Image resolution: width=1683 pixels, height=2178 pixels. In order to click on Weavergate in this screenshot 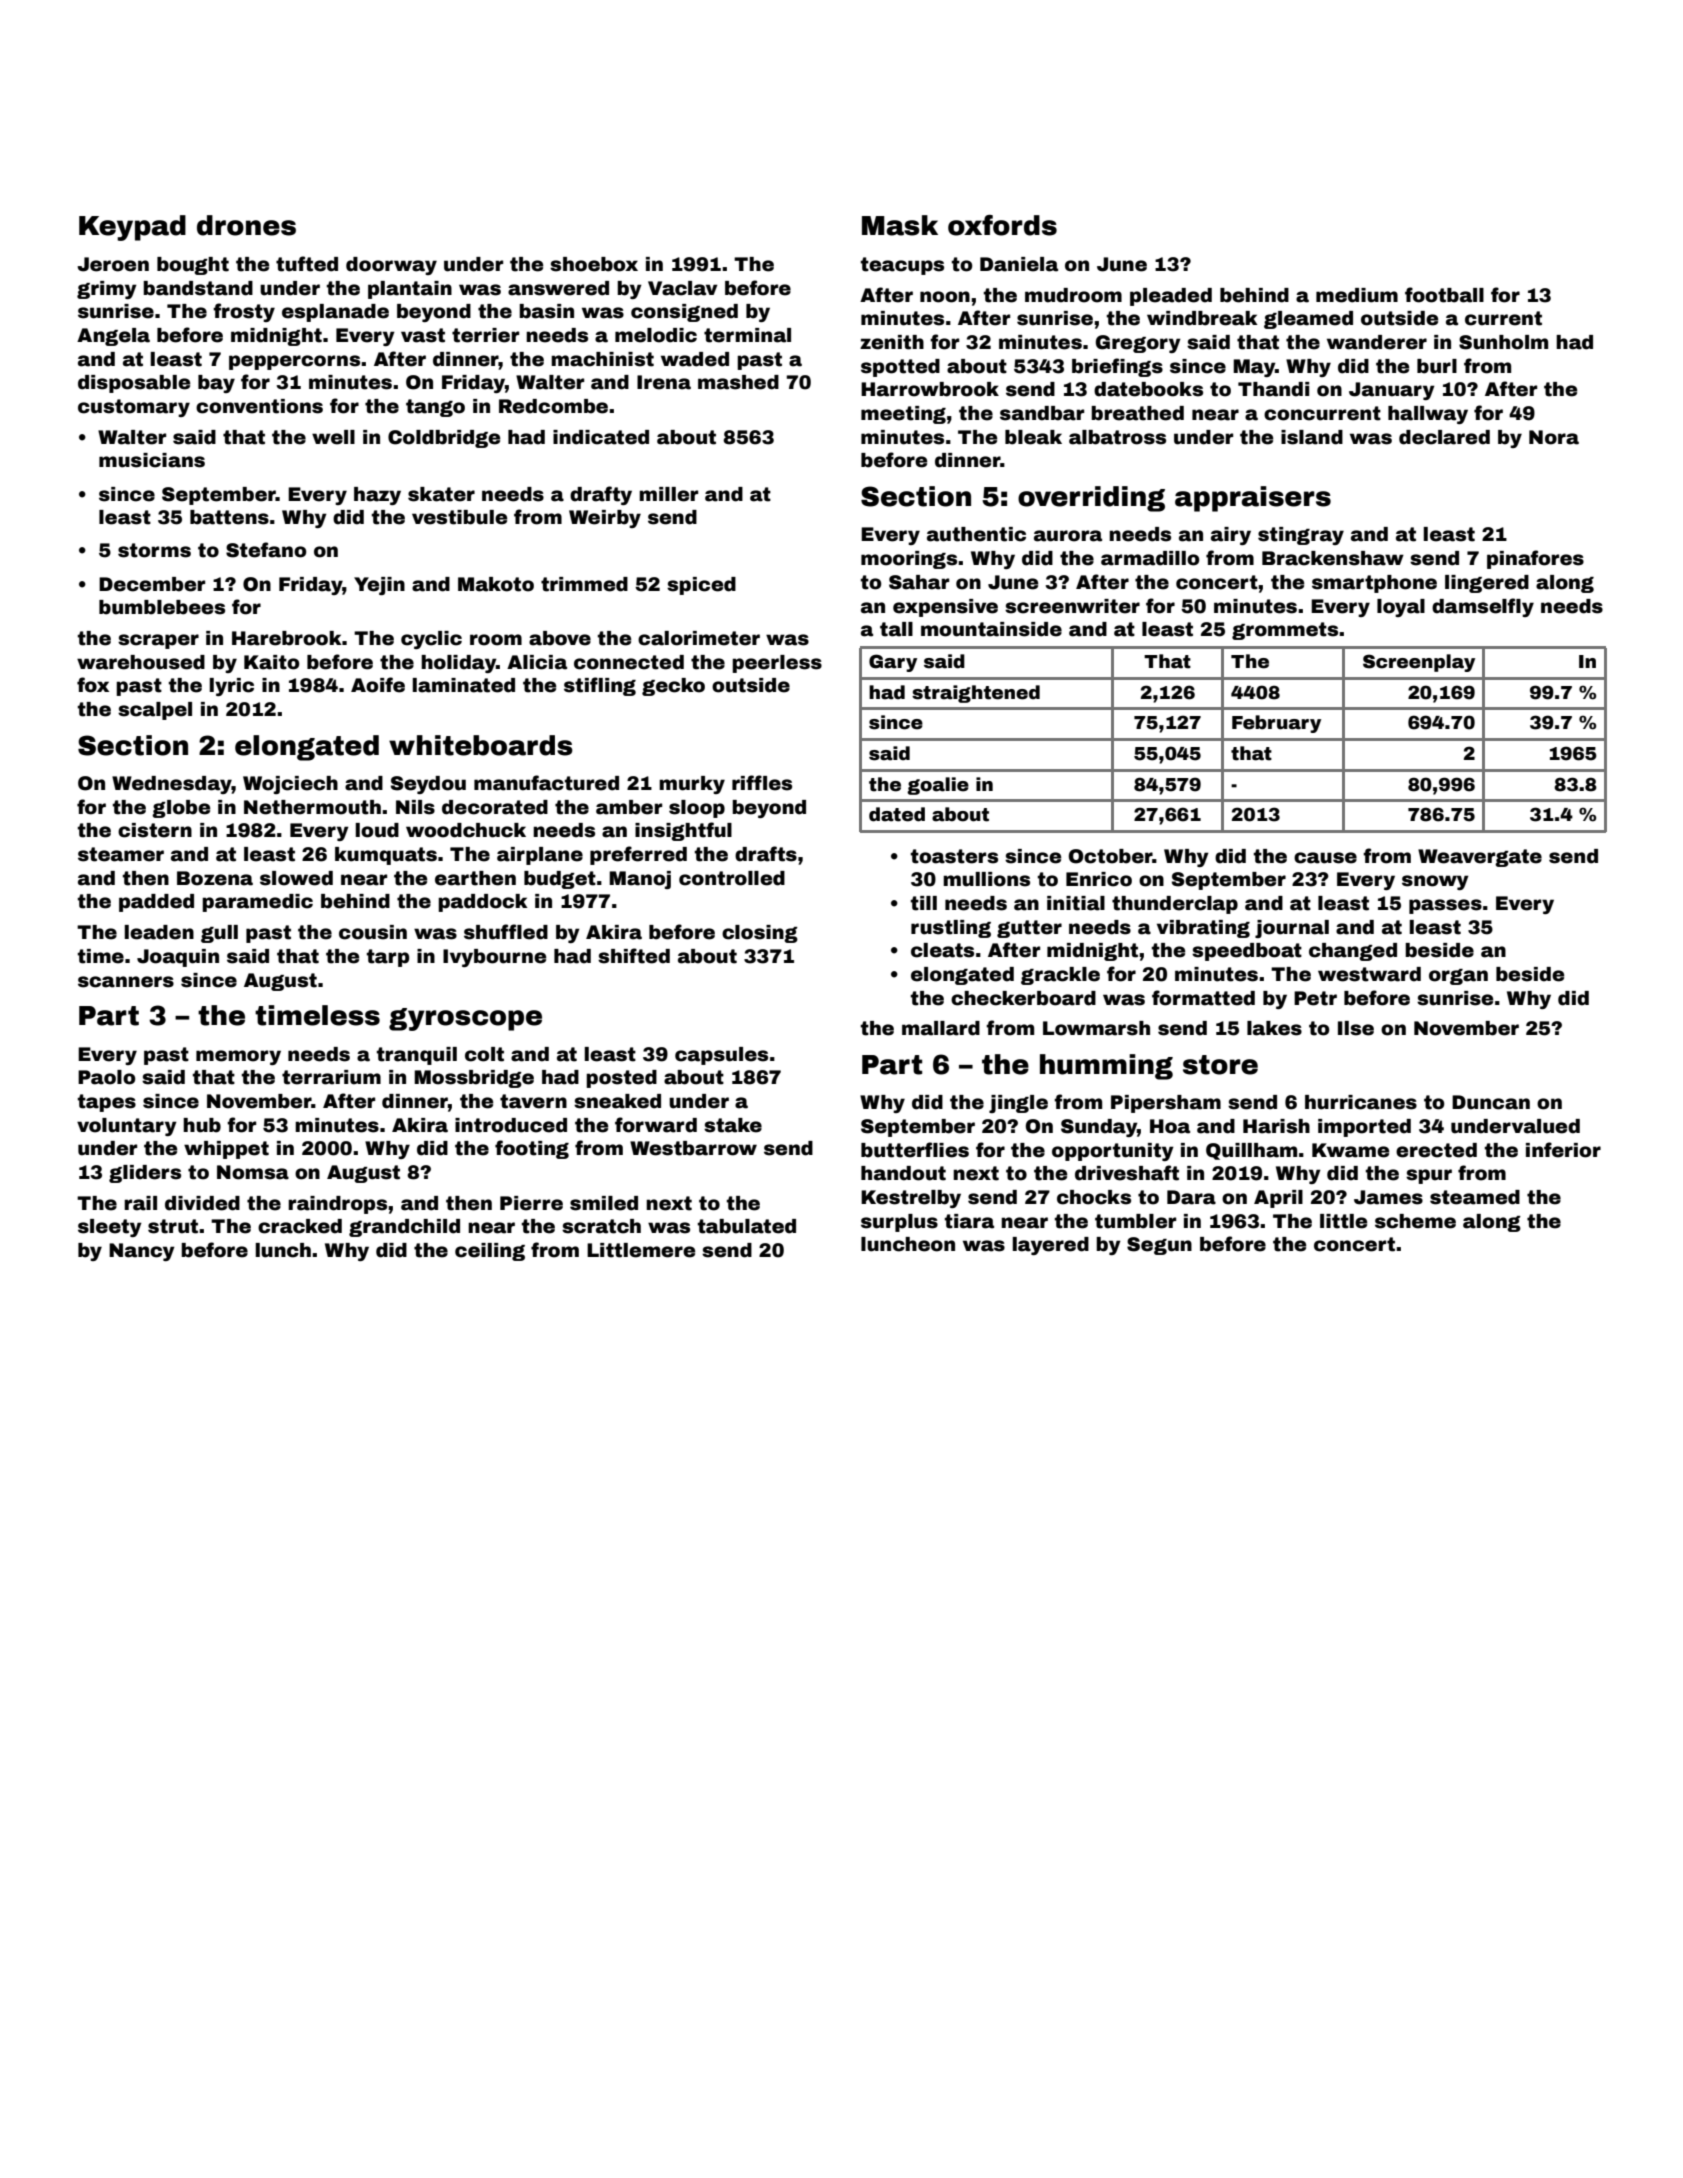, I will do `click(1480, 858)`.
